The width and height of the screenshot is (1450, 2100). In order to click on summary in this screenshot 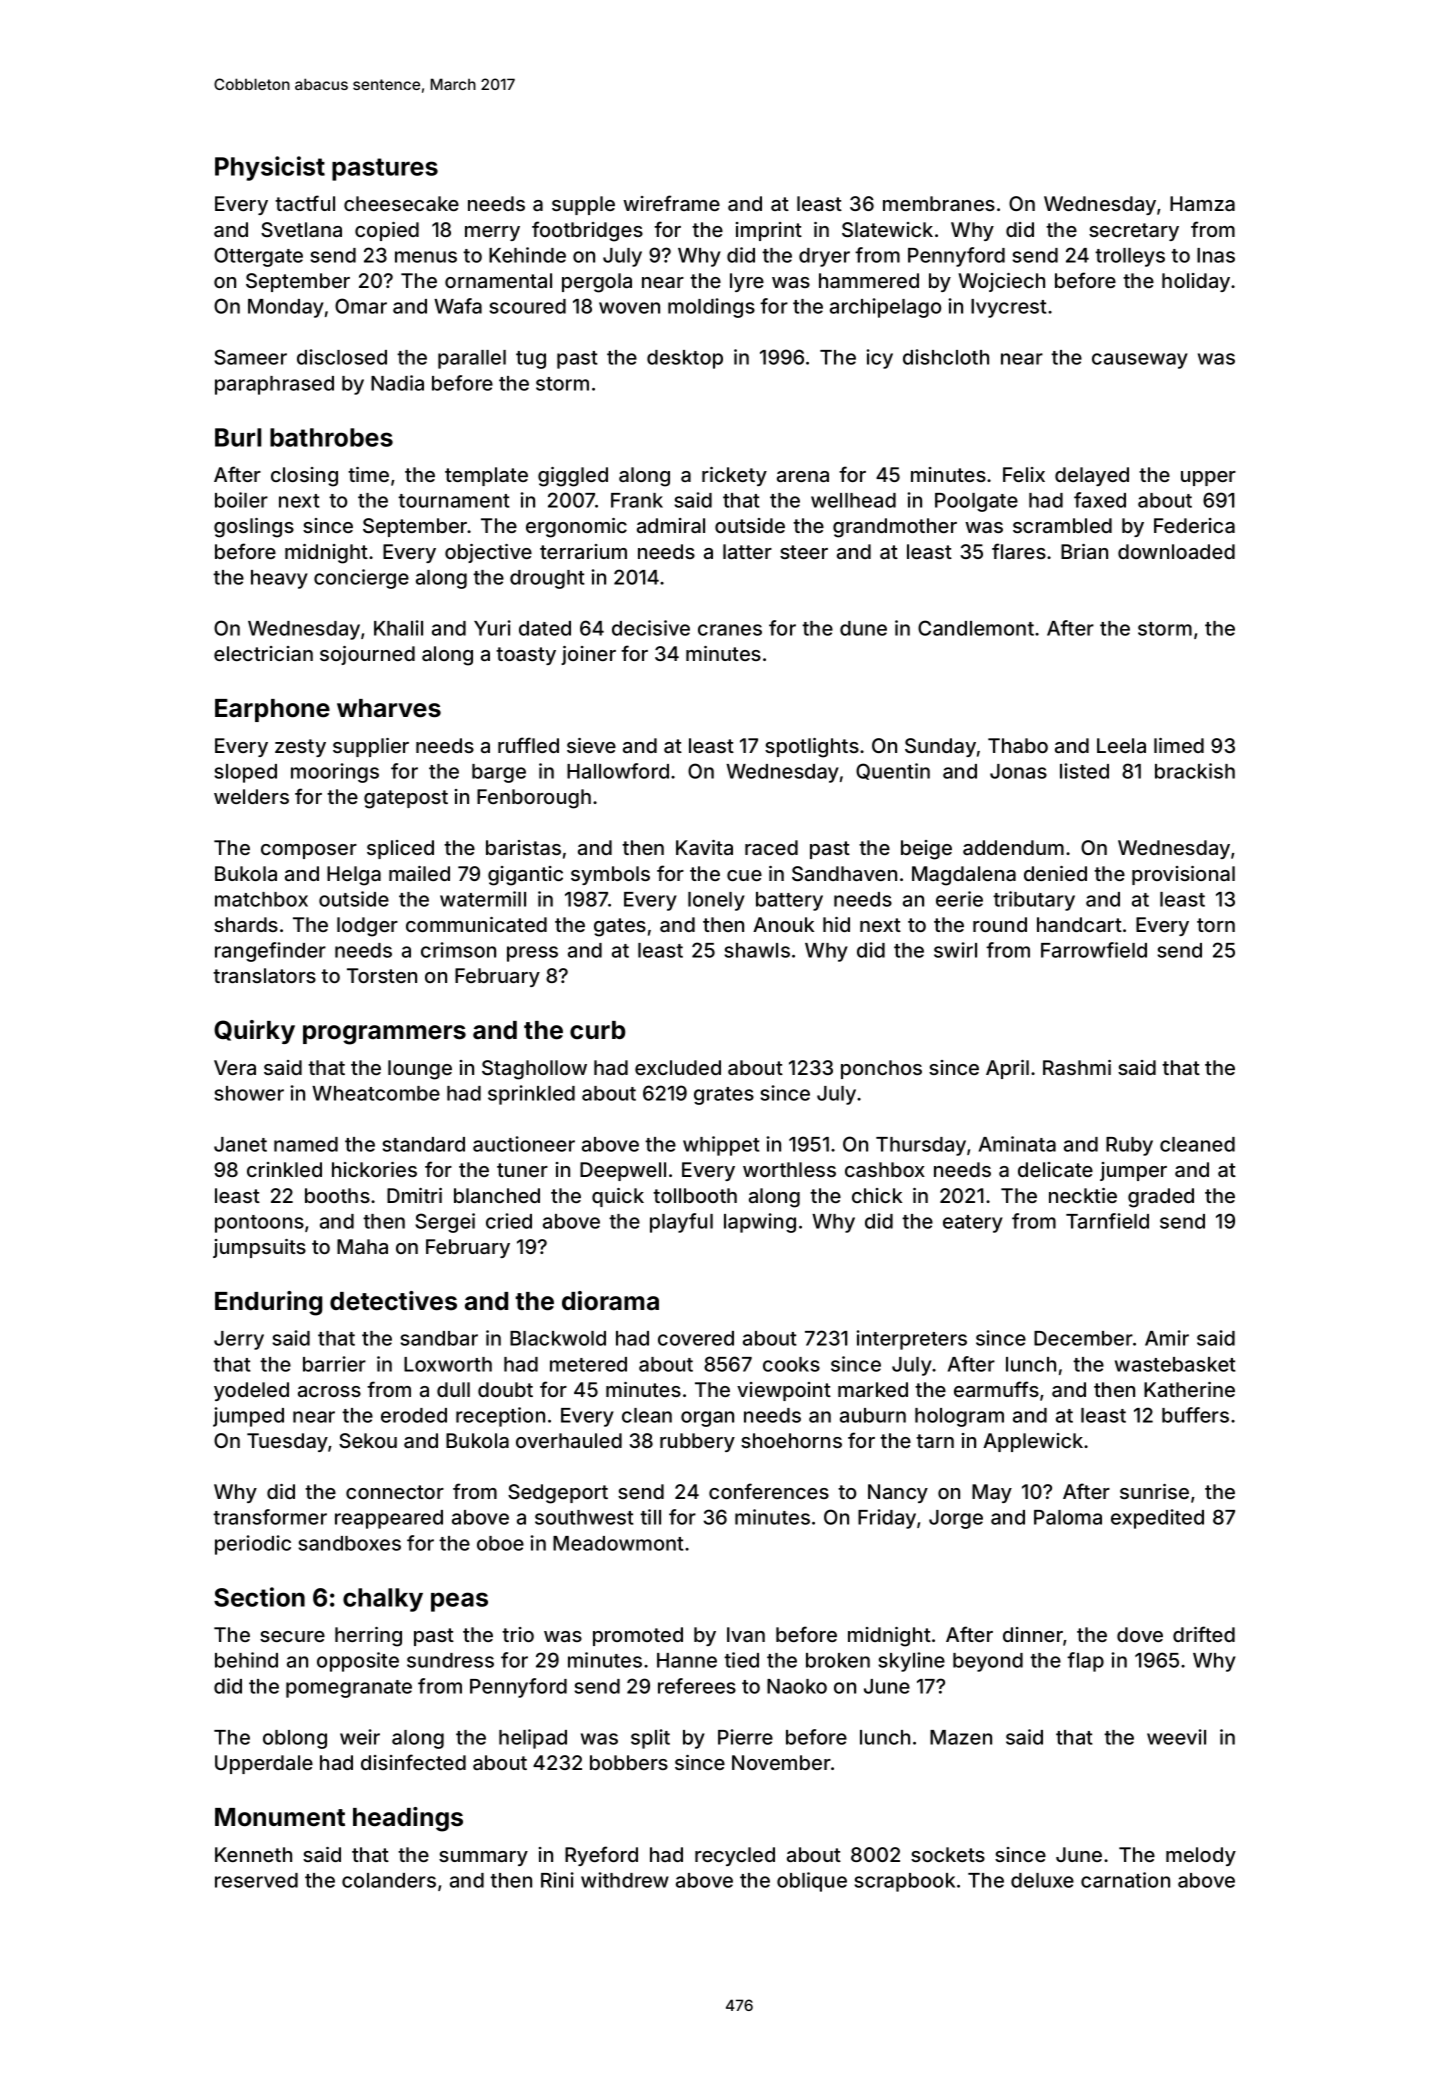, I will do `click(483, 1858)`.
